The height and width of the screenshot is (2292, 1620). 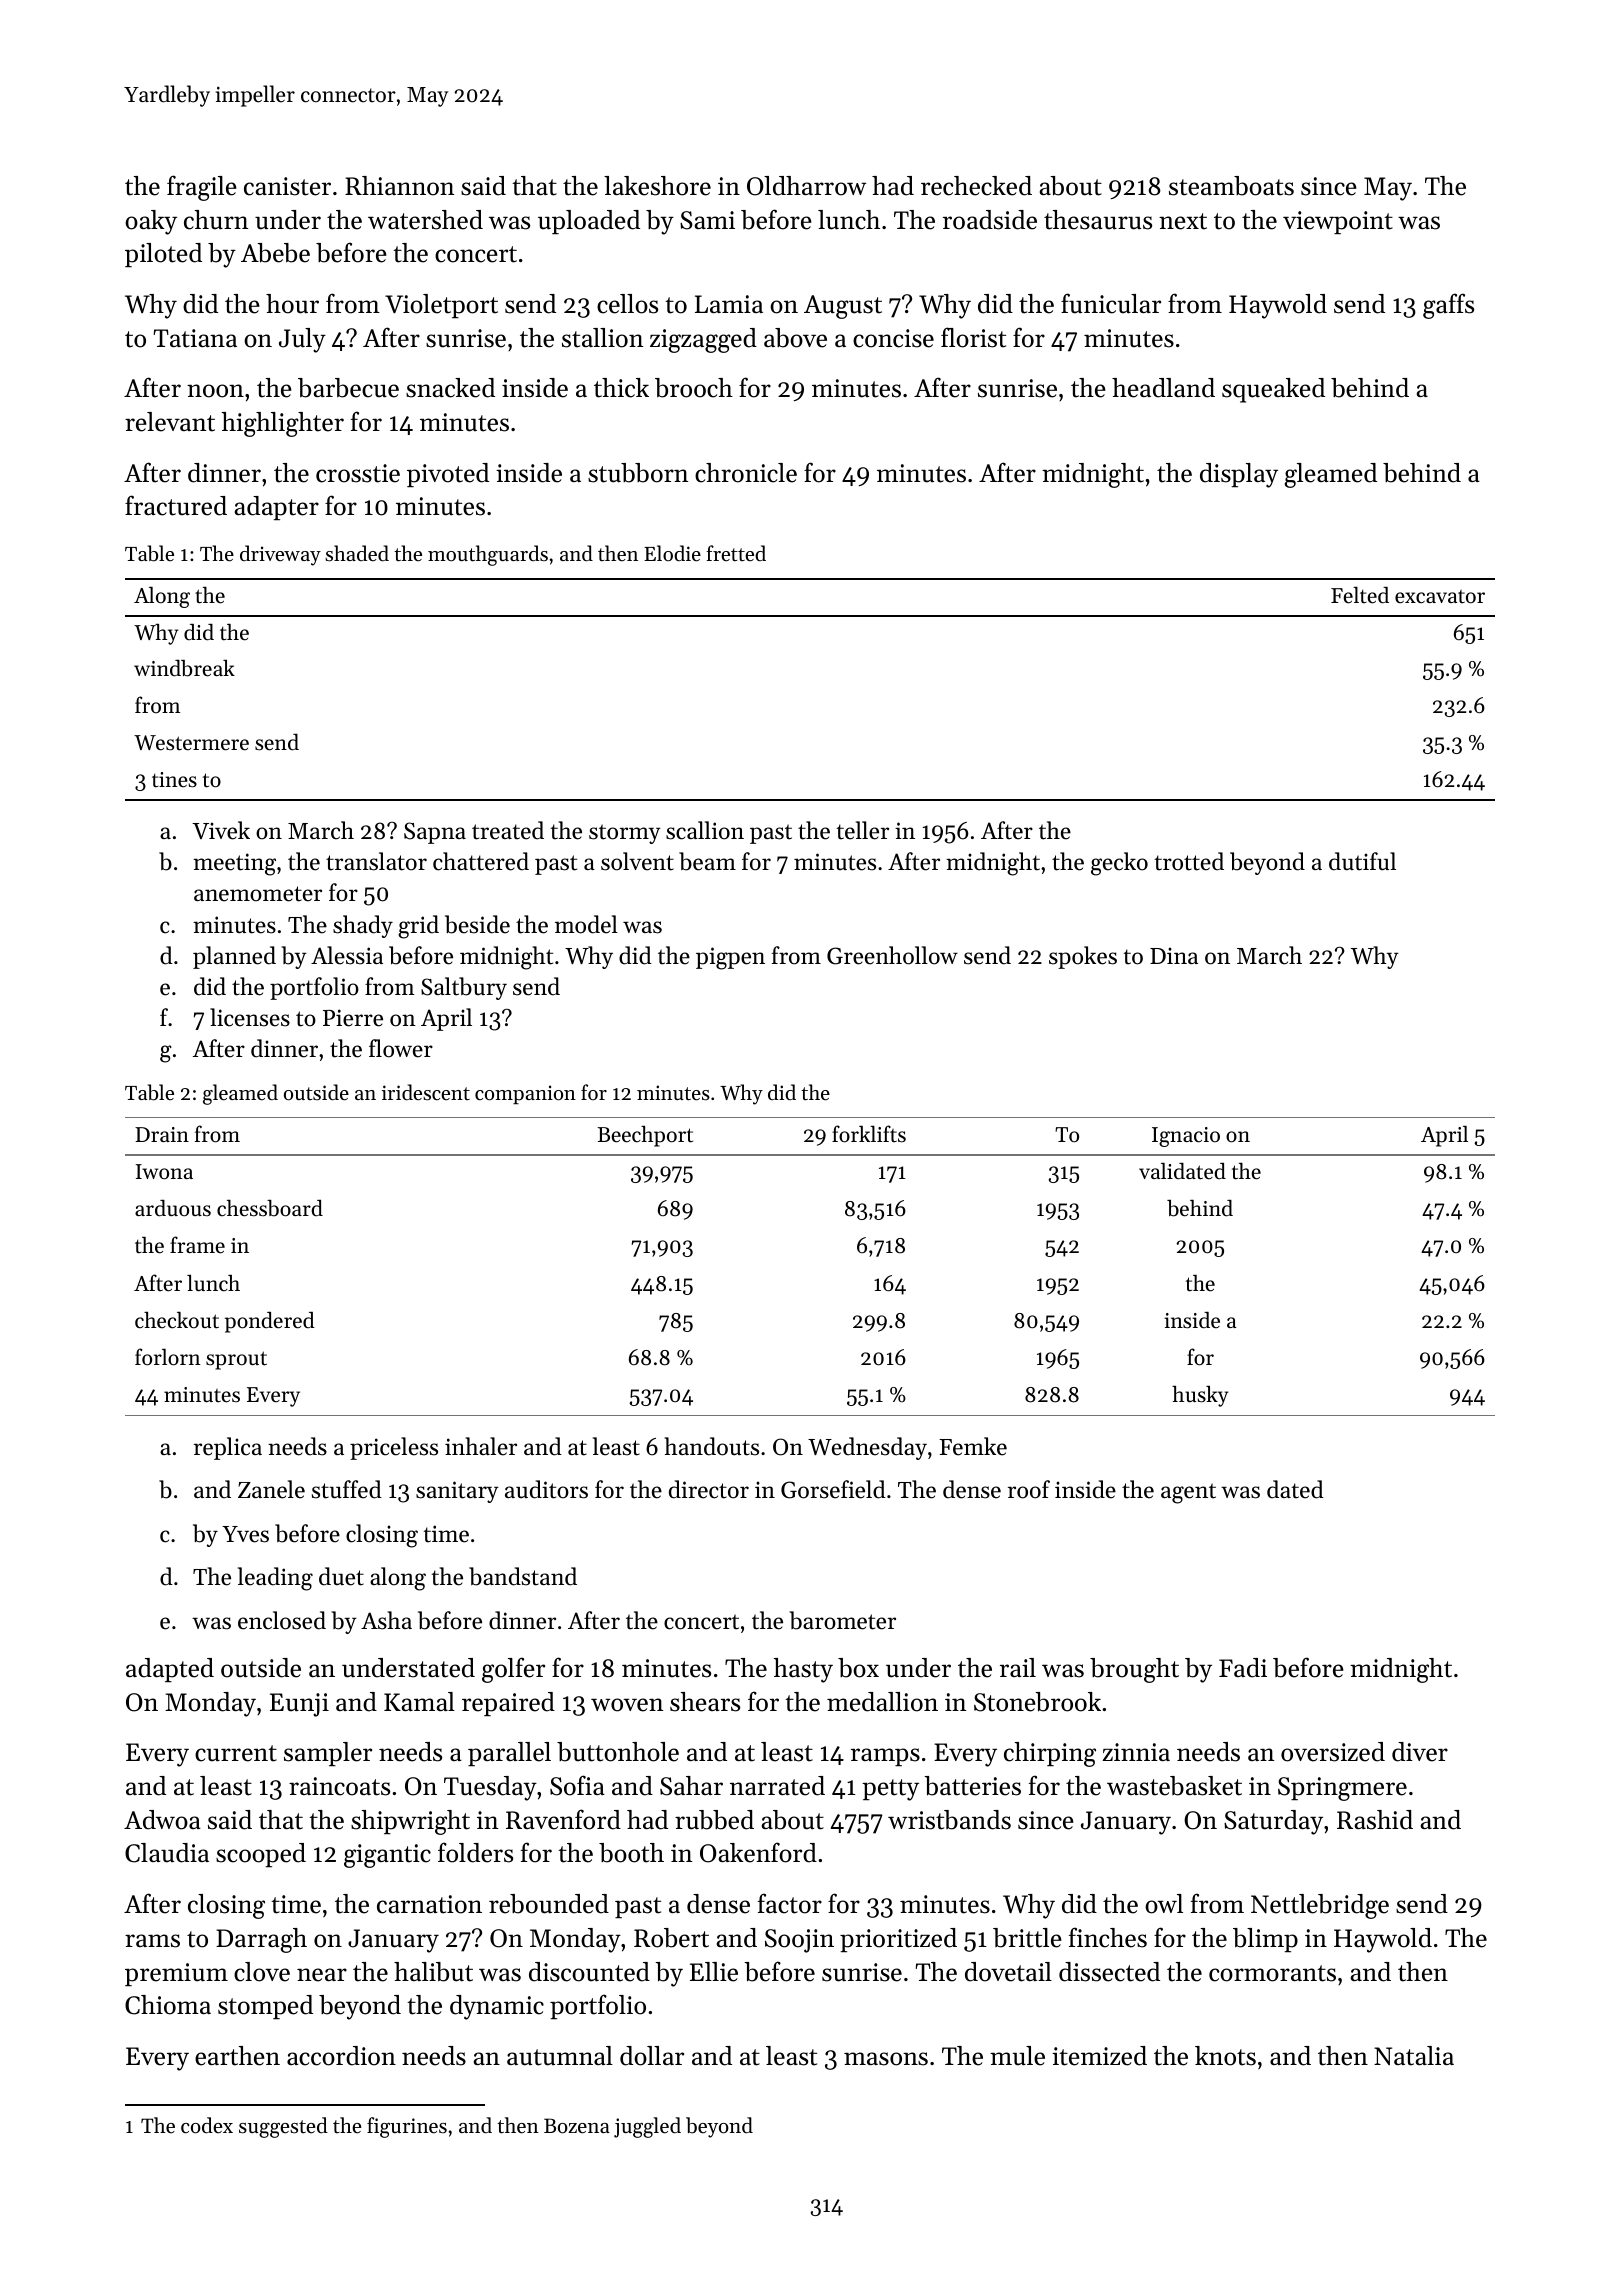 I want to click on pigpen, so click(x=730, y=958).
